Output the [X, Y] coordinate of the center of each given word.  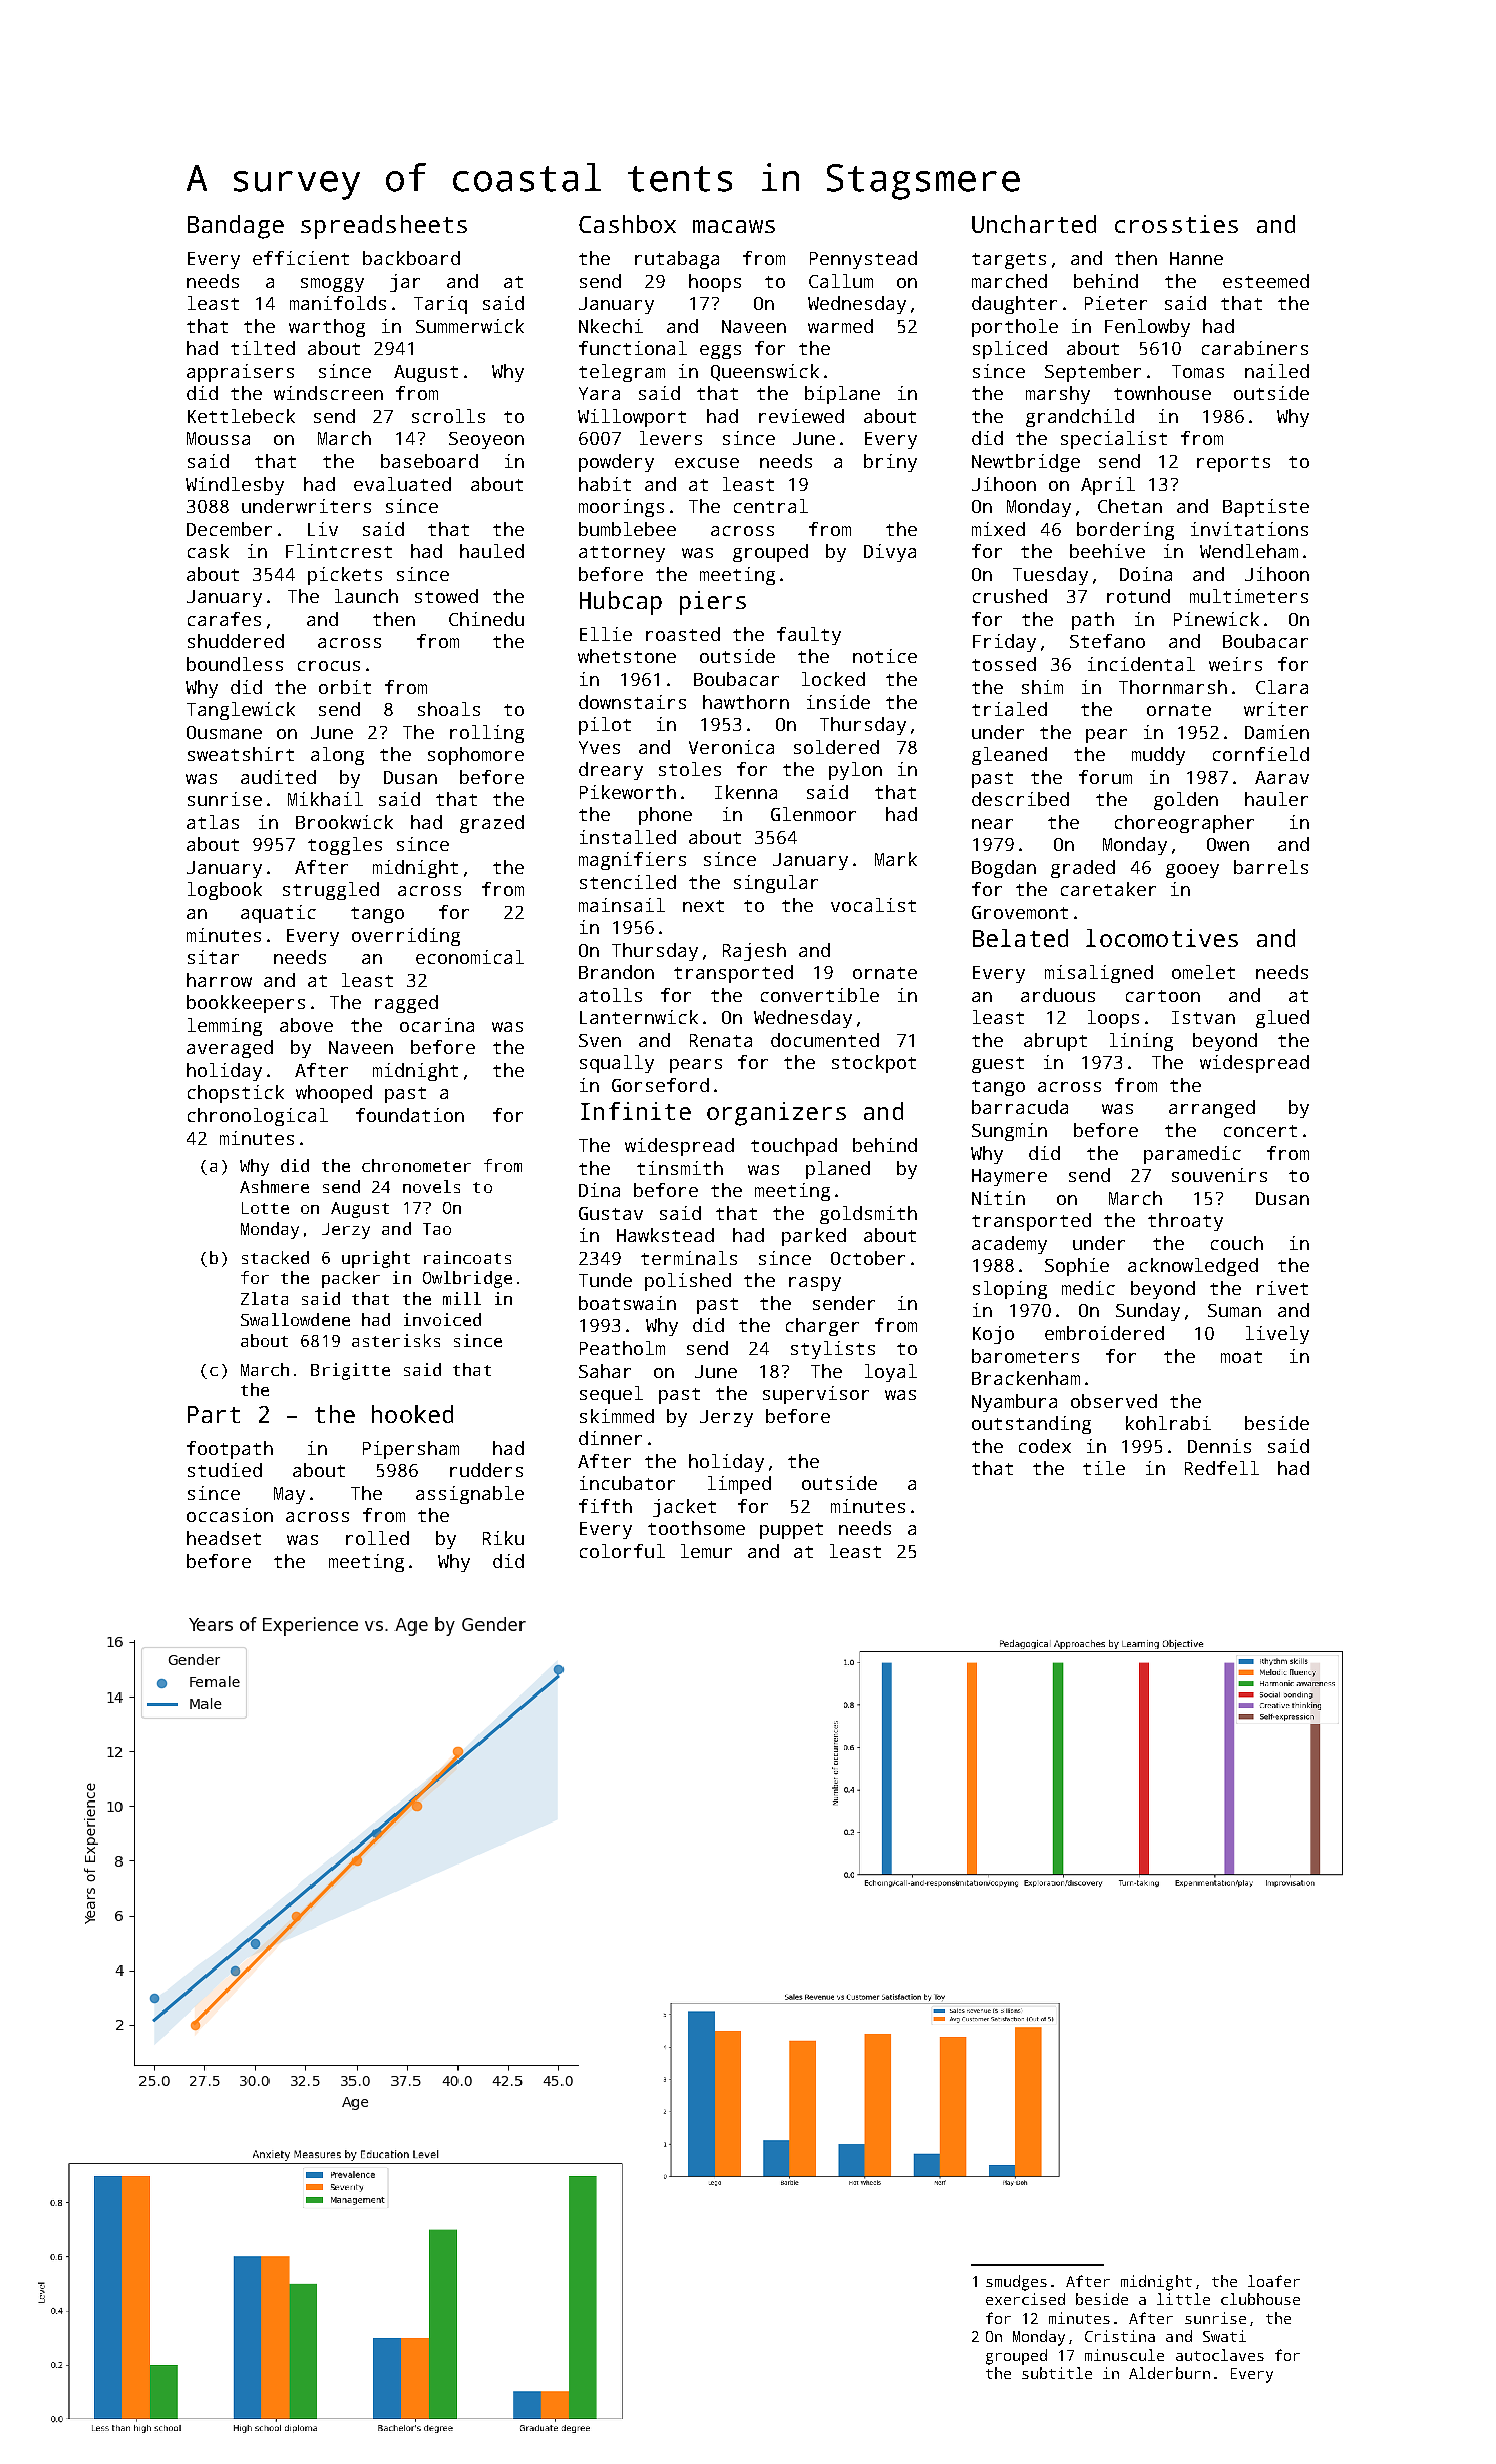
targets [1009, 261]
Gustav [611, 1213]
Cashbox [627, 224]
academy [1009, 1245]
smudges [1016, 2283]
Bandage [236, 227]
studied [225, 1470]
